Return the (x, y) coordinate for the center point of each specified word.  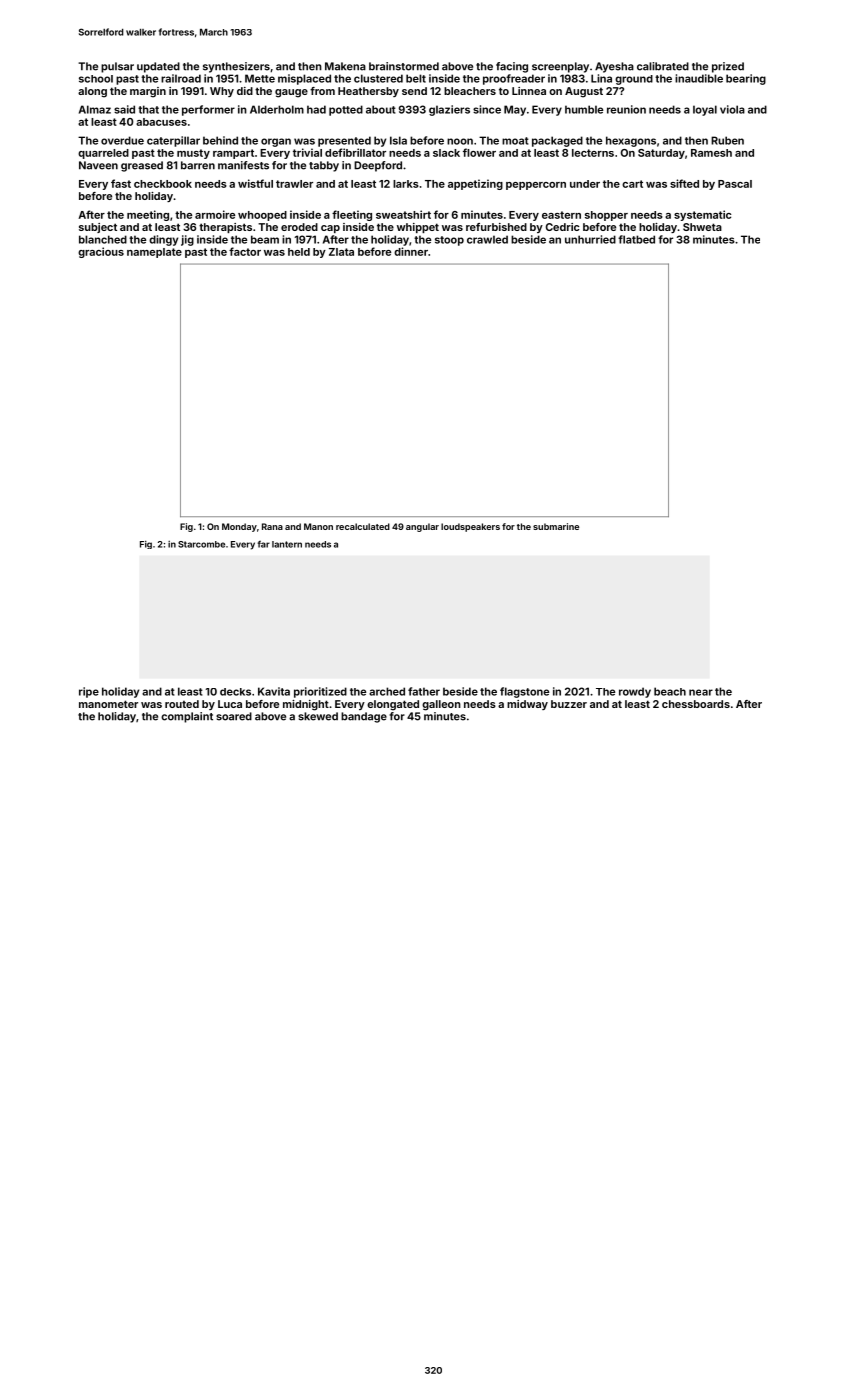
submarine (556, 526)
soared (234, 716)
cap (330, 229)
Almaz (95, 109)
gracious (101, 252)
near (701, 692)
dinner (411, 251)
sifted (684, 183)
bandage (364, 717)
